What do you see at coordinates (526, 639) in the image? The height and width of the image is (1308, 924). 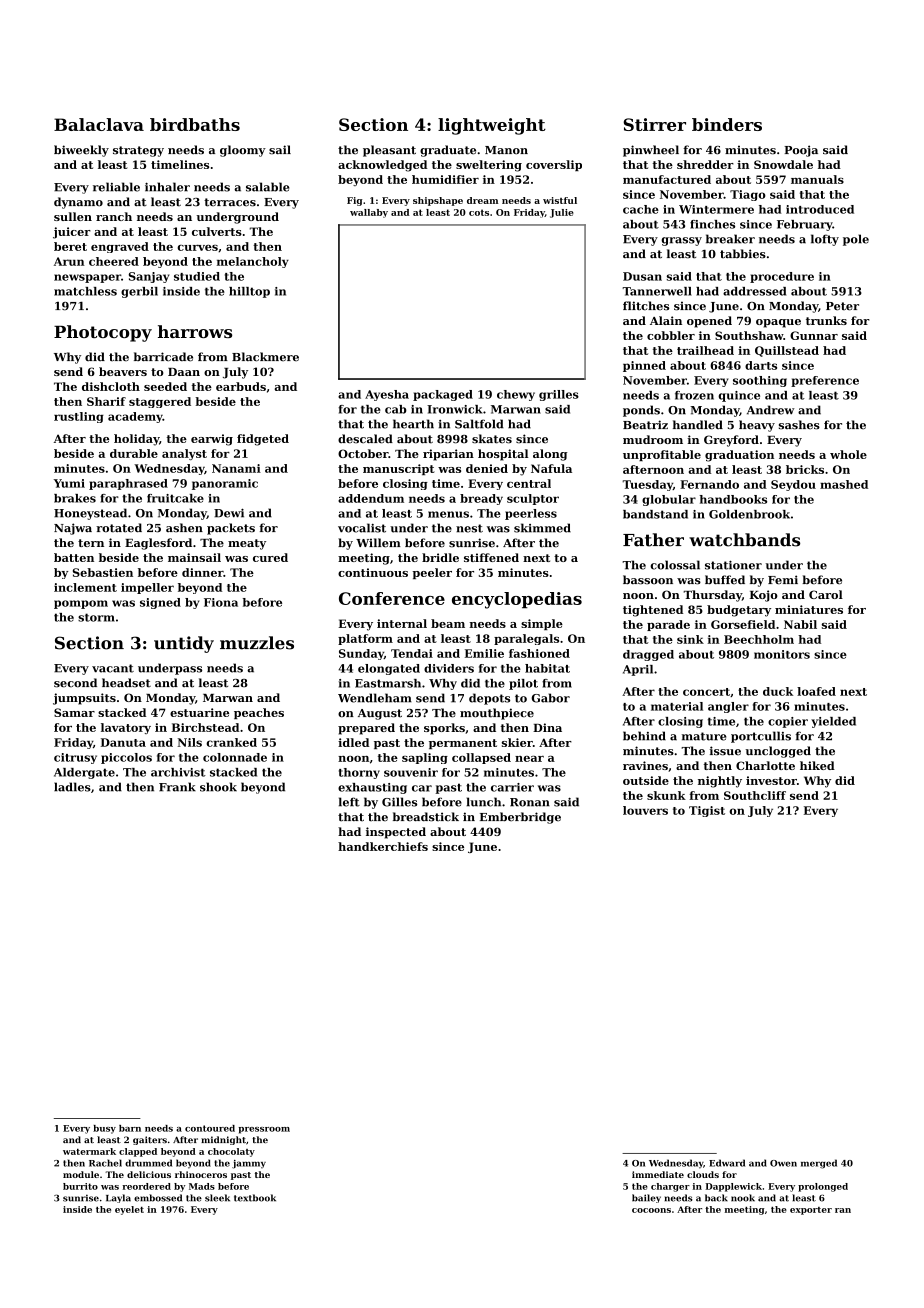 I see `paralegals` at bounding box center [526, 639].
